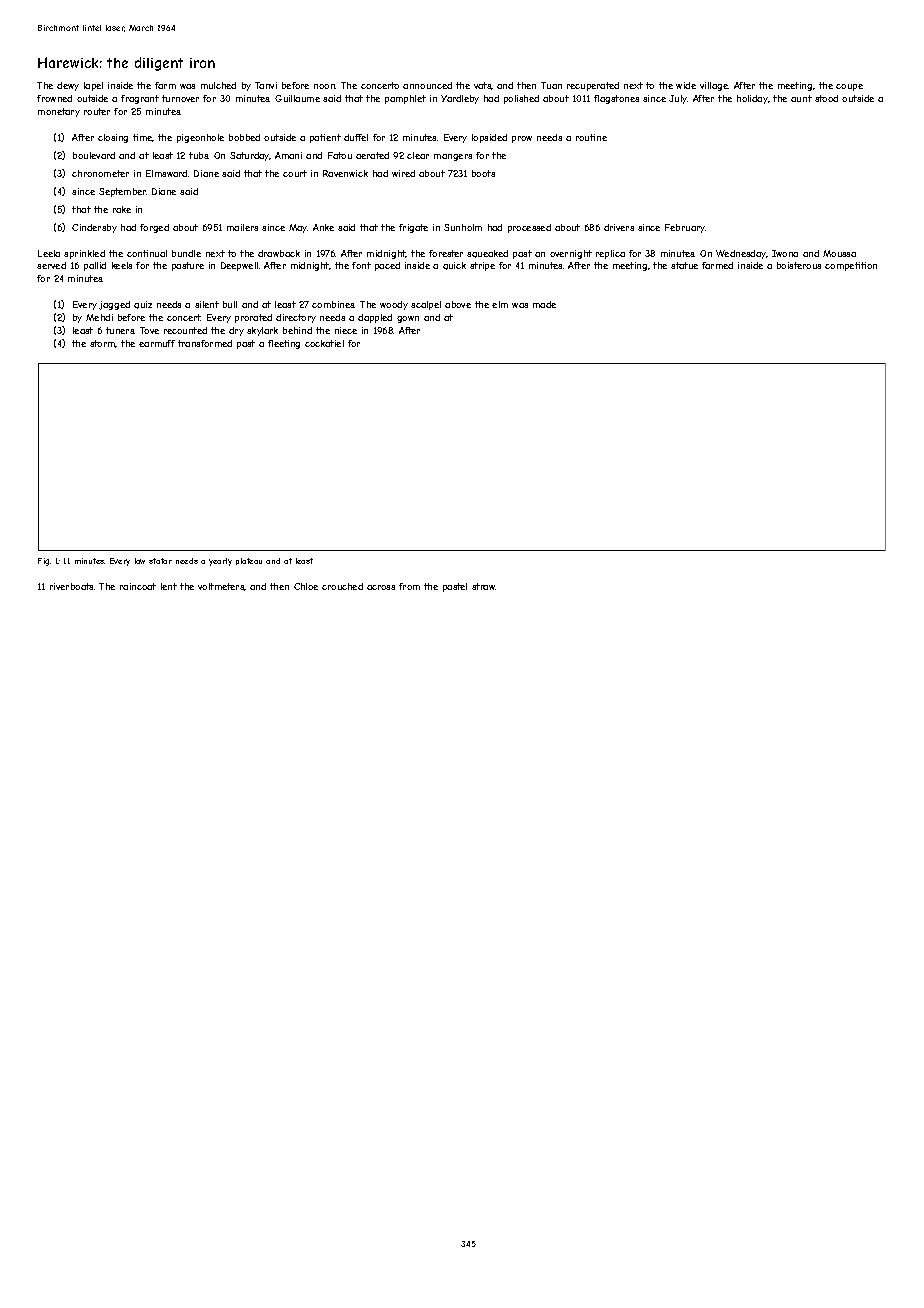 This image has height=1308, width=924. What do you see at coordinates (453, 157) in the image?
I see `mangers` at bounding box center [453, 157].
